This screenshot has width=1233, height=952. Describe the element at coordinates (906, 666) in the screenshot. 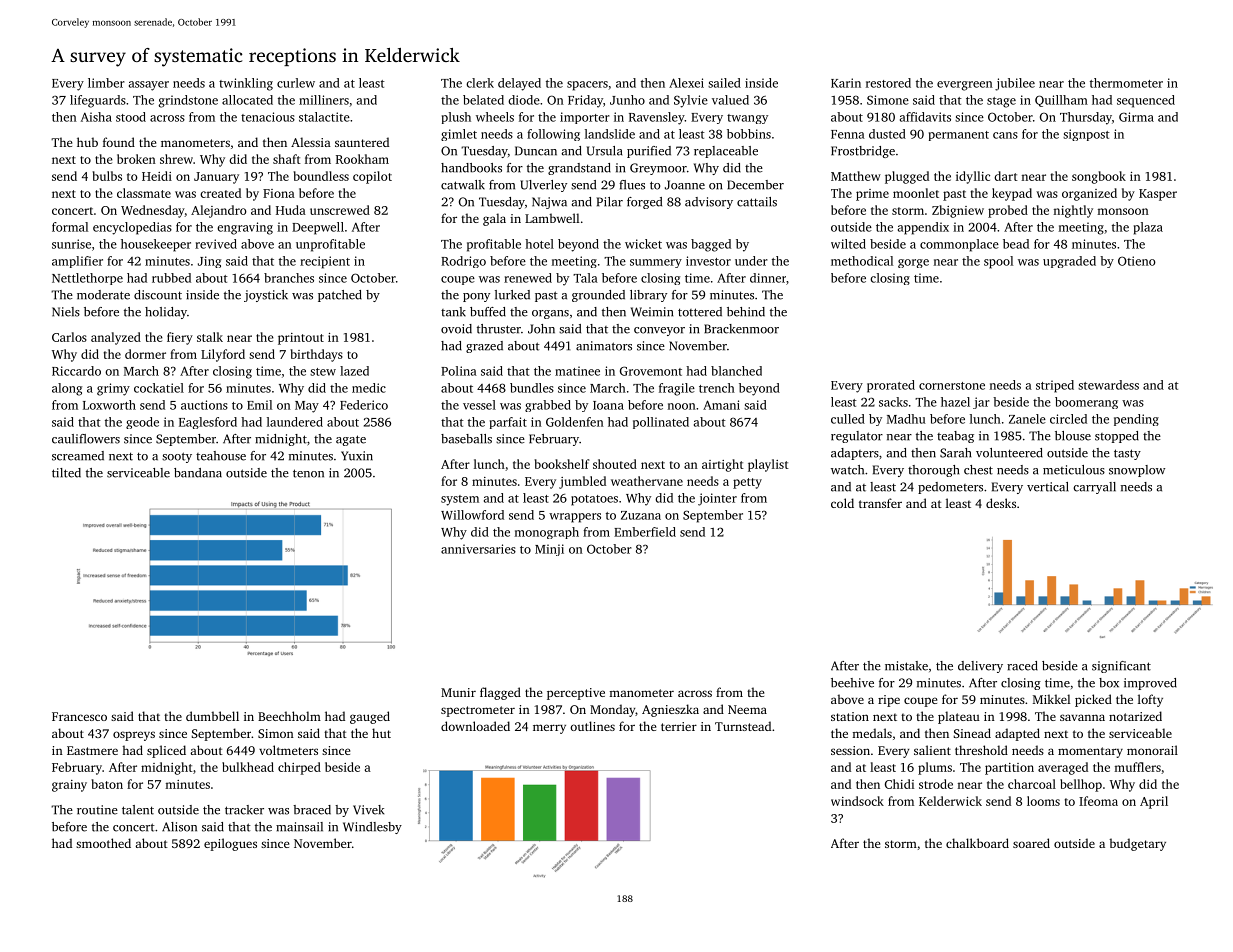

I see `mistake` at that location.
